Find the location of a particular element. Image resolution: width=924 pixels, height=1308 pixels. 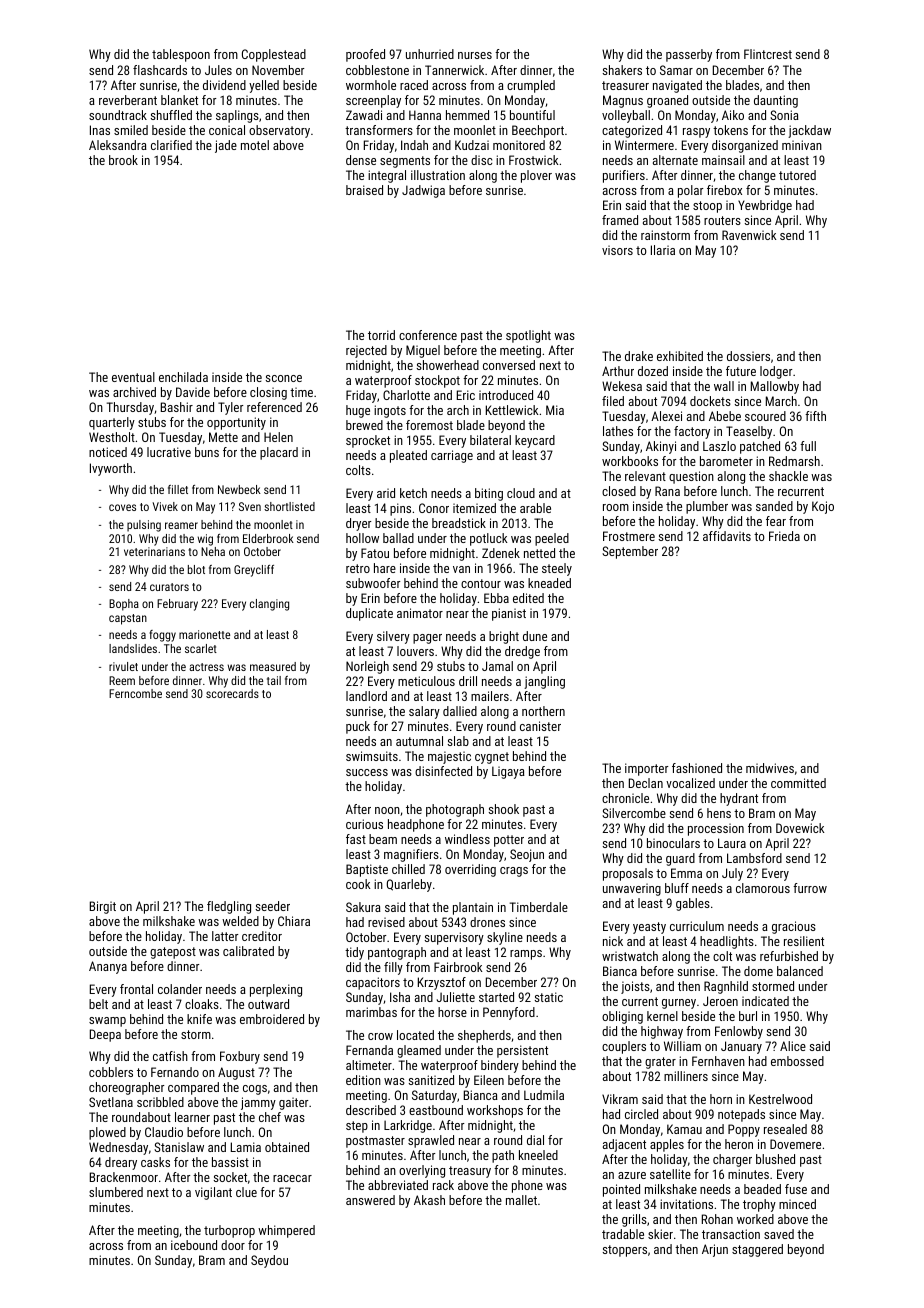

Tannerwick is located at coordinates (454, 70).
